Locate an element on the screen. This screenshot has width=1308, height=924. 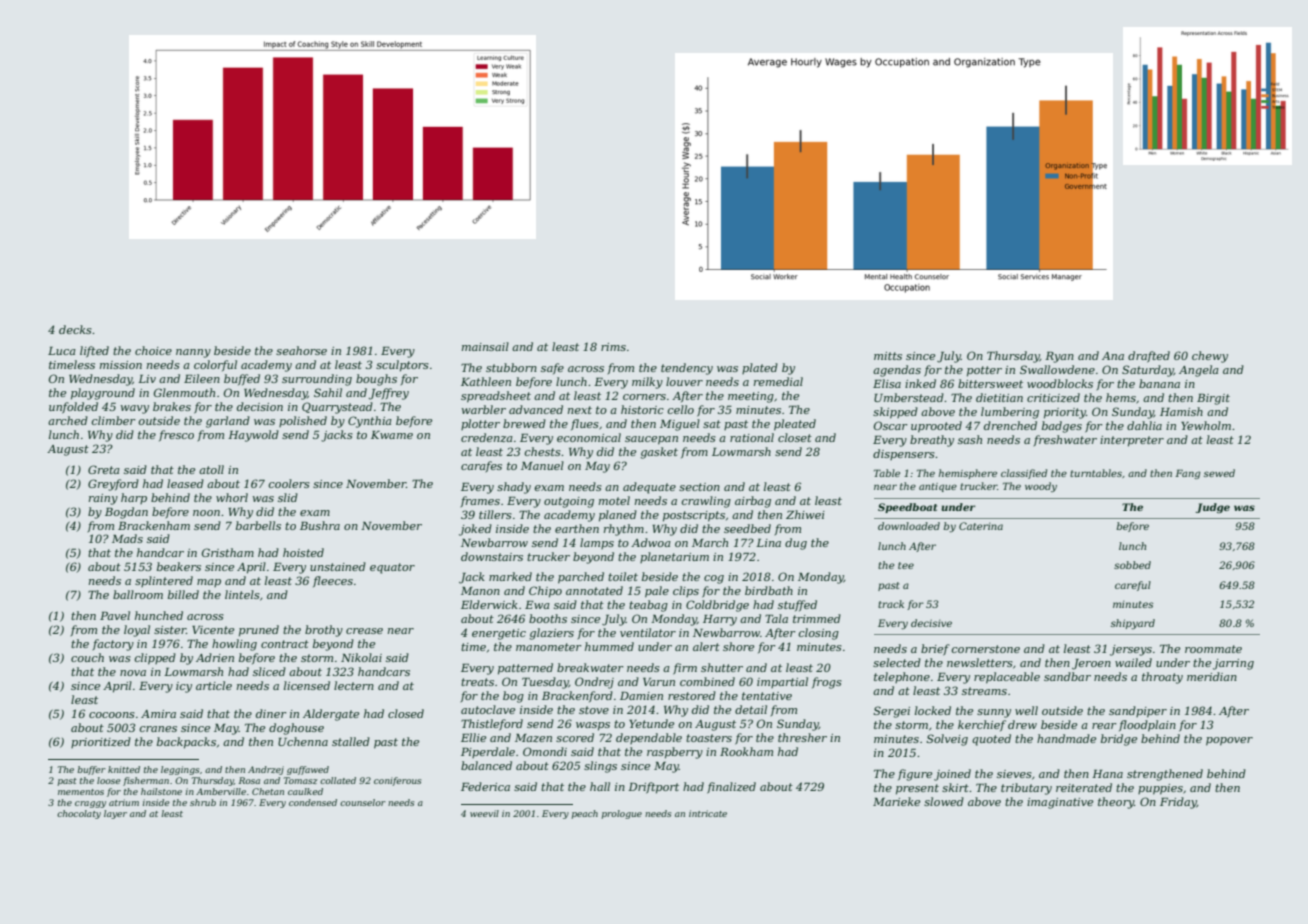
mitts is located at coordinates (888, 356).
